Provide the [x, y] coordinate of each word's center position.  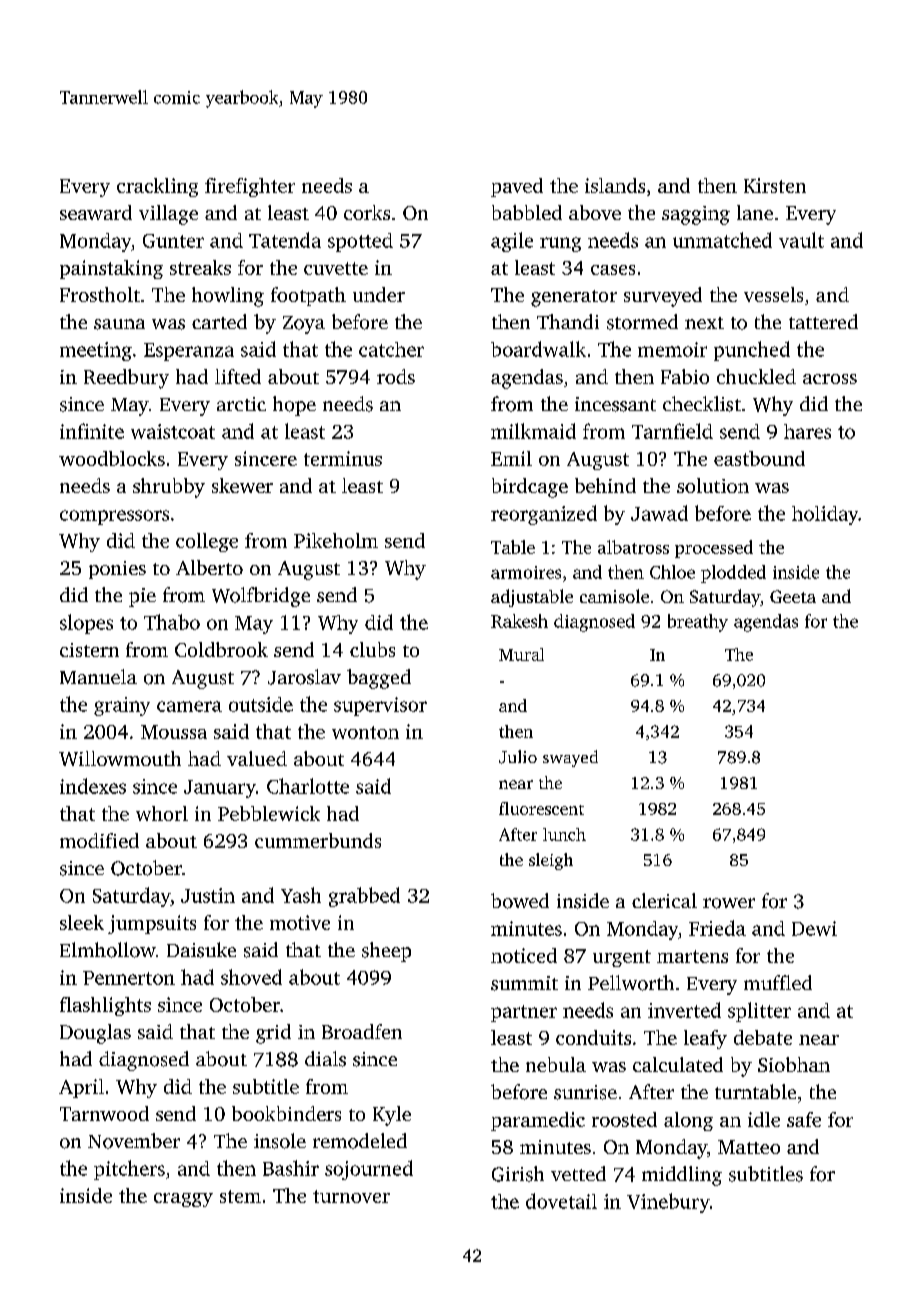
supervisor [380, 706]
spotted [360, 242]
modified [99, 840]
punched [752, 351]
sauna [119, 324]
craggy [183, 1200]
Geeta [793, 596]
